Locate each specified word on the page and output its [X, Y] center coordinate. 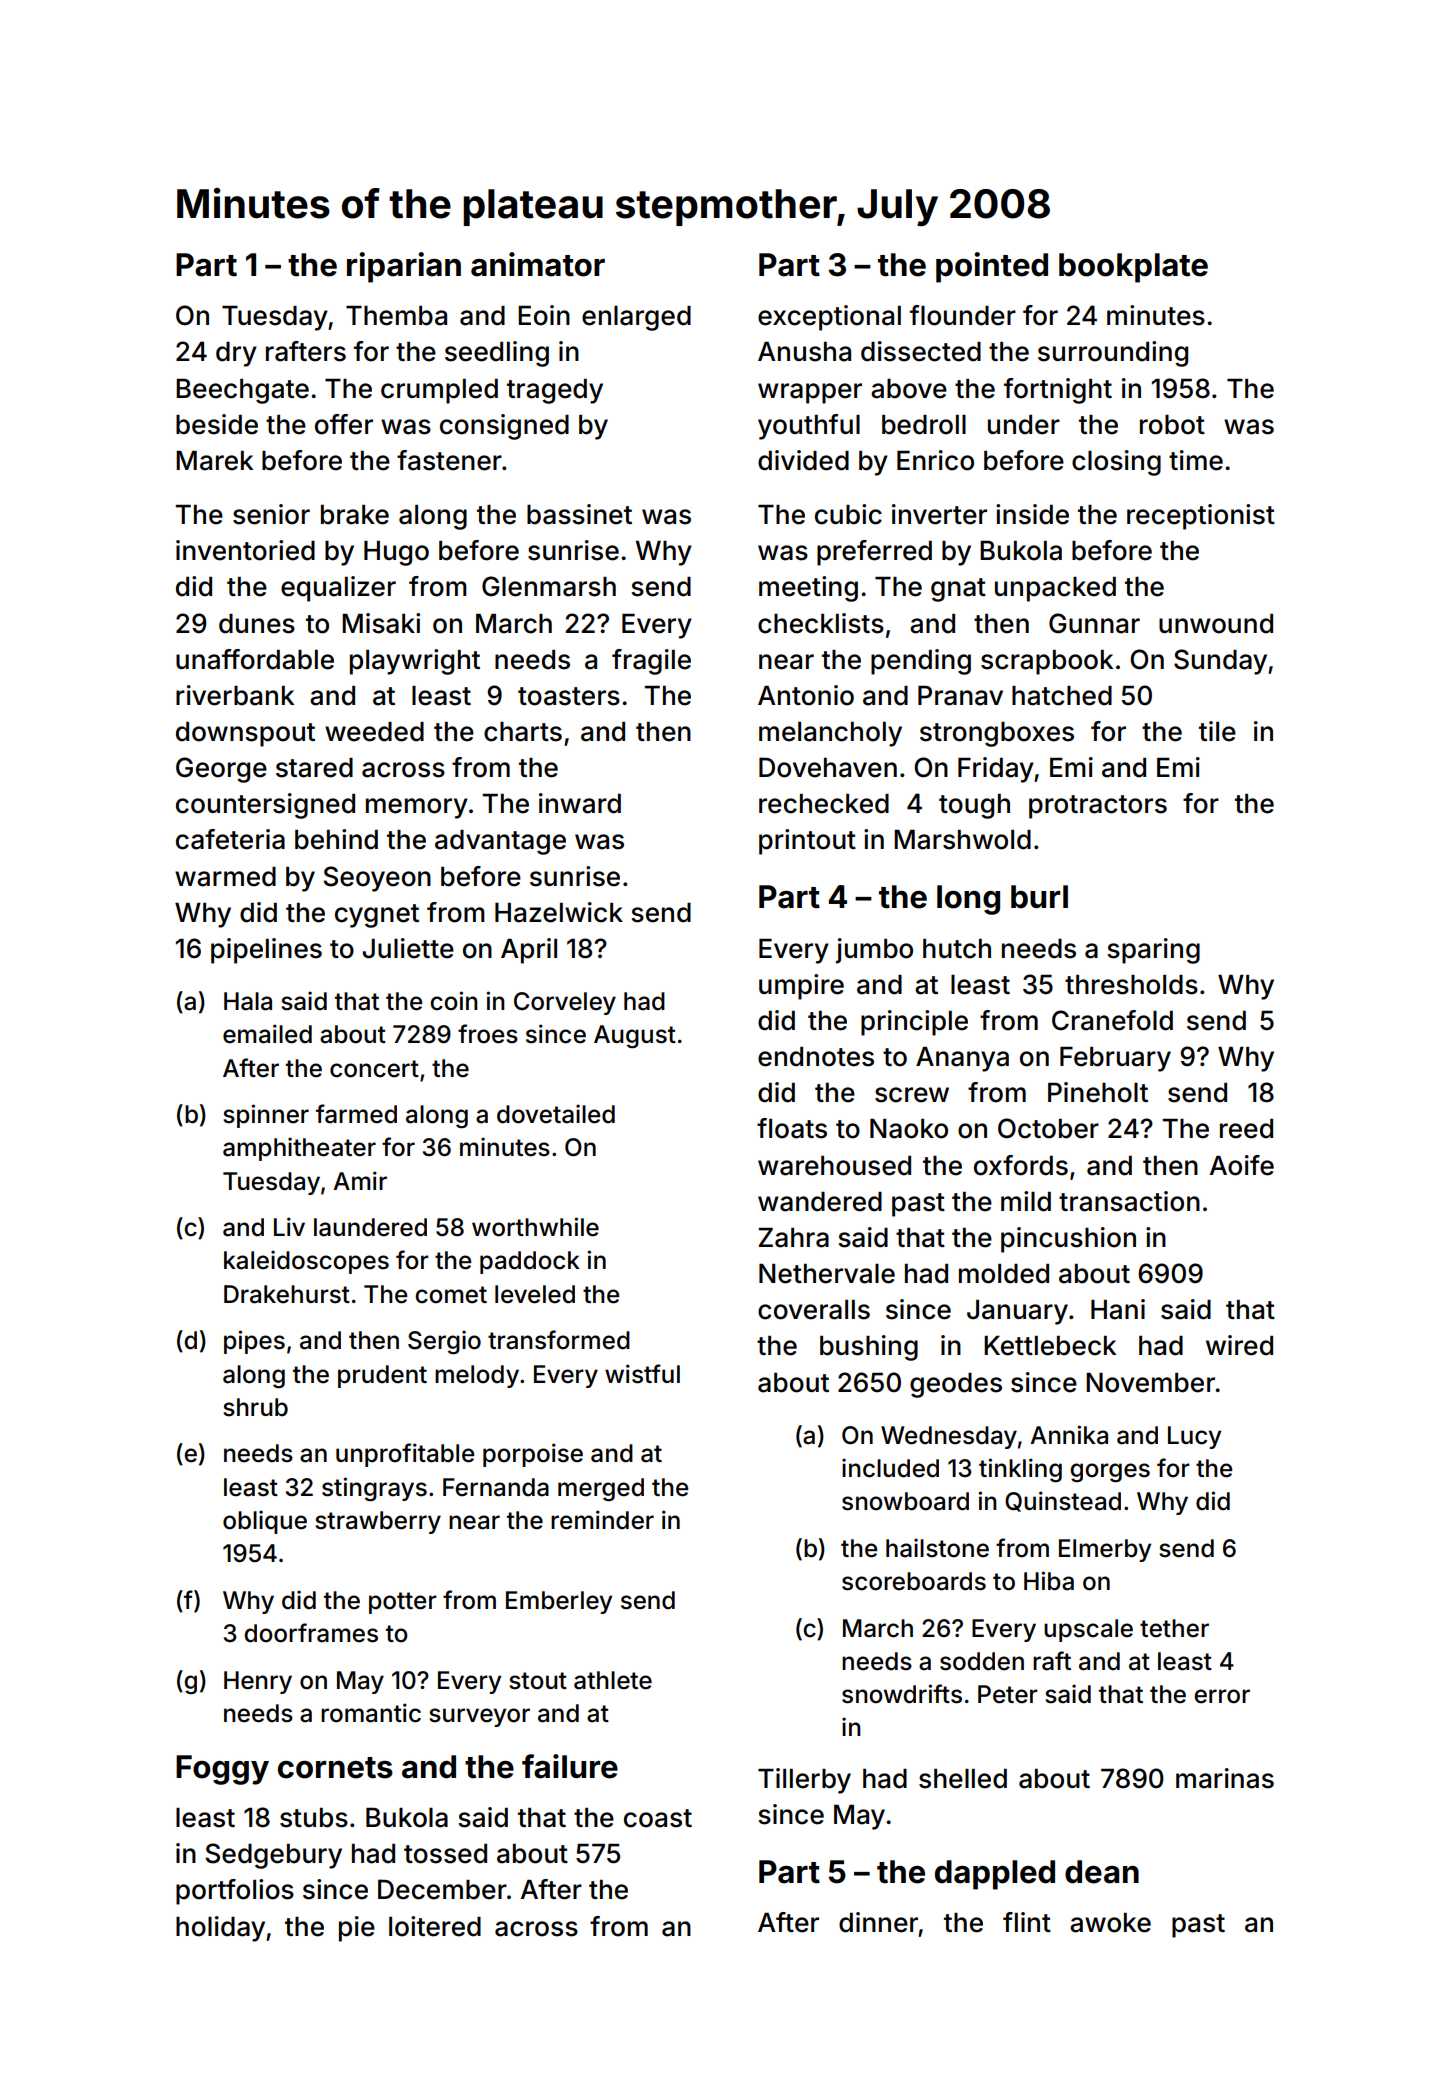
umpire [801, 987]
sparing [1153, 951]
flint [1027, 1922]
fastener [449, 460]
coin [454, 1001]
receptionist [1201, 517]
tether [1174, 1628]
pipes [254, 1342]
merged [601, 1490]
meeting [808, 589]
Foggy [222, 1770]
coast [658, 1818]
